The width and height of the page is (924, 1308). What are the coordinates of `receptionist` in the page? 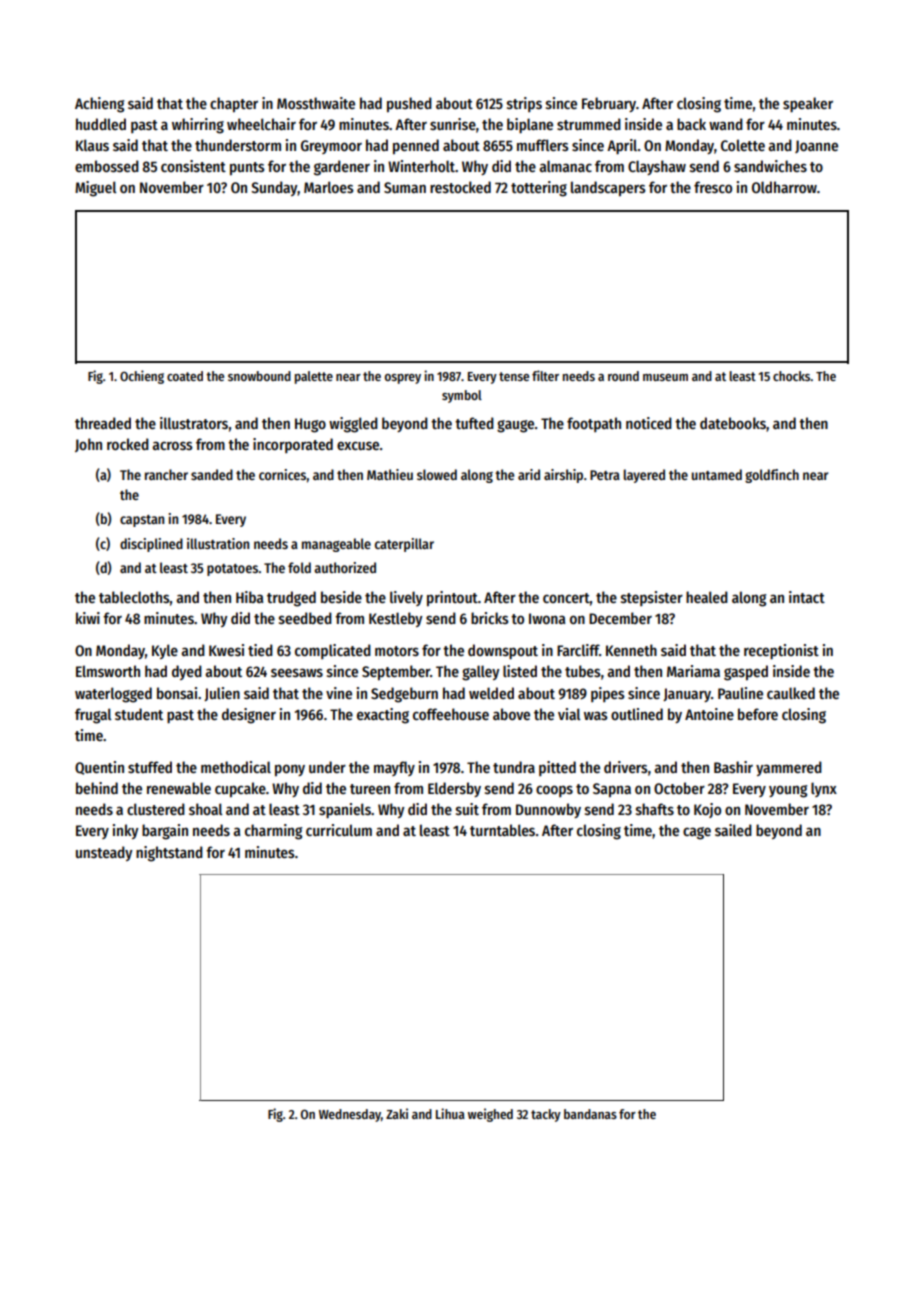 It's located at (781, 652).
